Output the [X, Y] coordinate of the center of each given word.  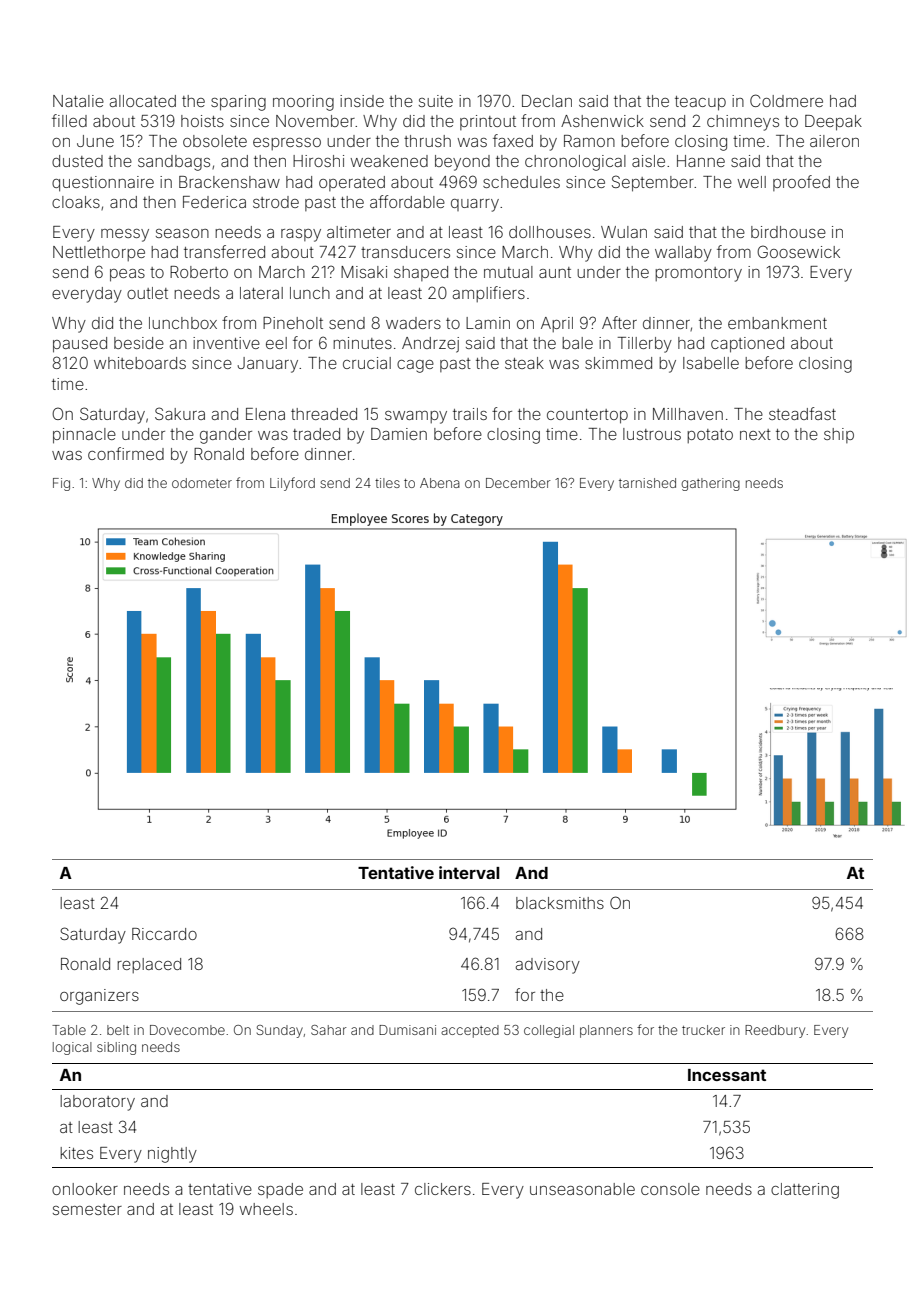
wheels [266, 1209]
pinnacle [84, 436]
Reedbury [775, 1031]
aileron [834, 141]
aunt [555, 272]
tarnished [647, 483]
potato [710, 436]
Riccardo [164, 934]
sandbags [174, 163]
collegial [549, 1031]
